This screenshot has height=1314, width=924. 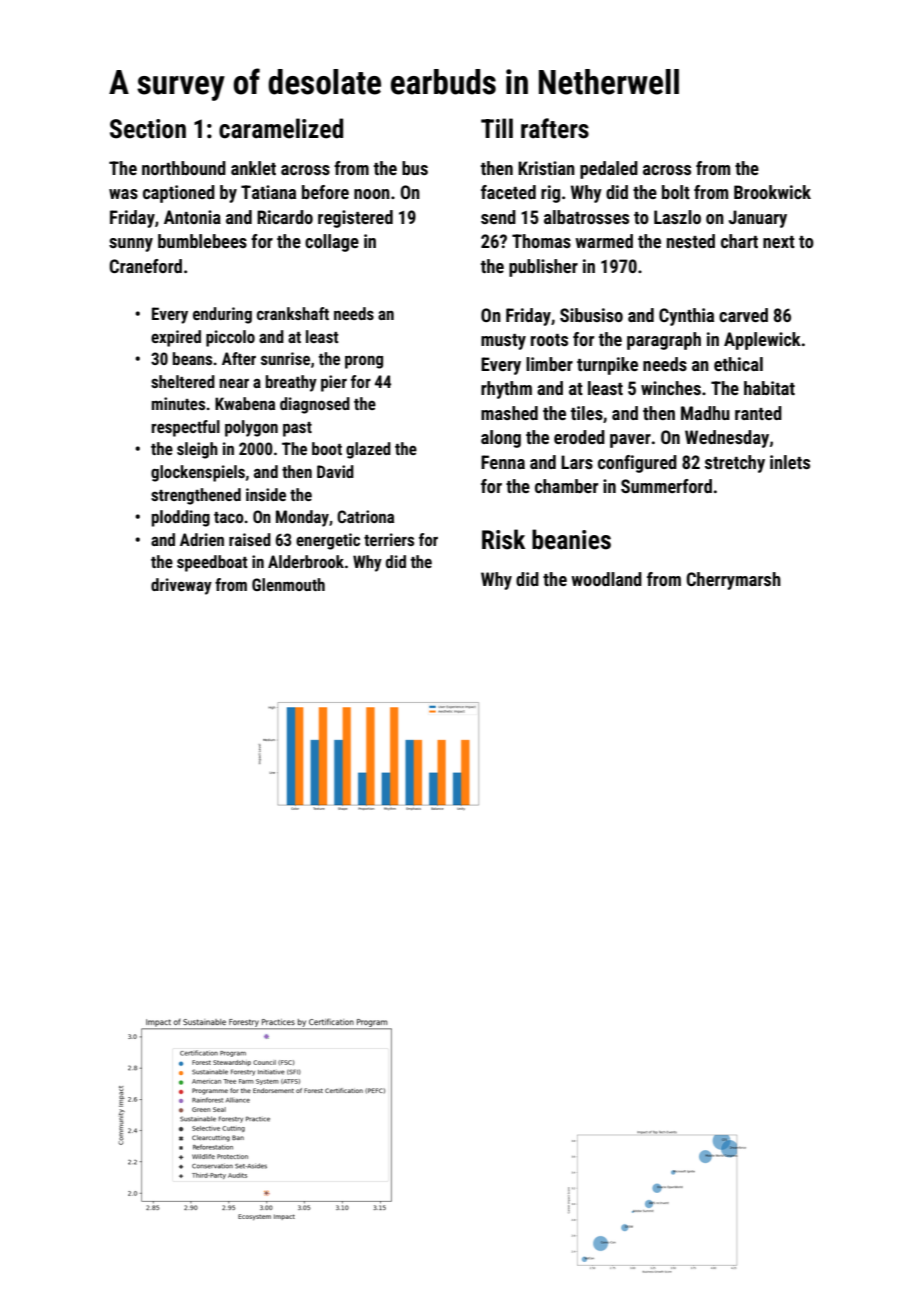 I want to click on Till, so click(x=497, y=128).
